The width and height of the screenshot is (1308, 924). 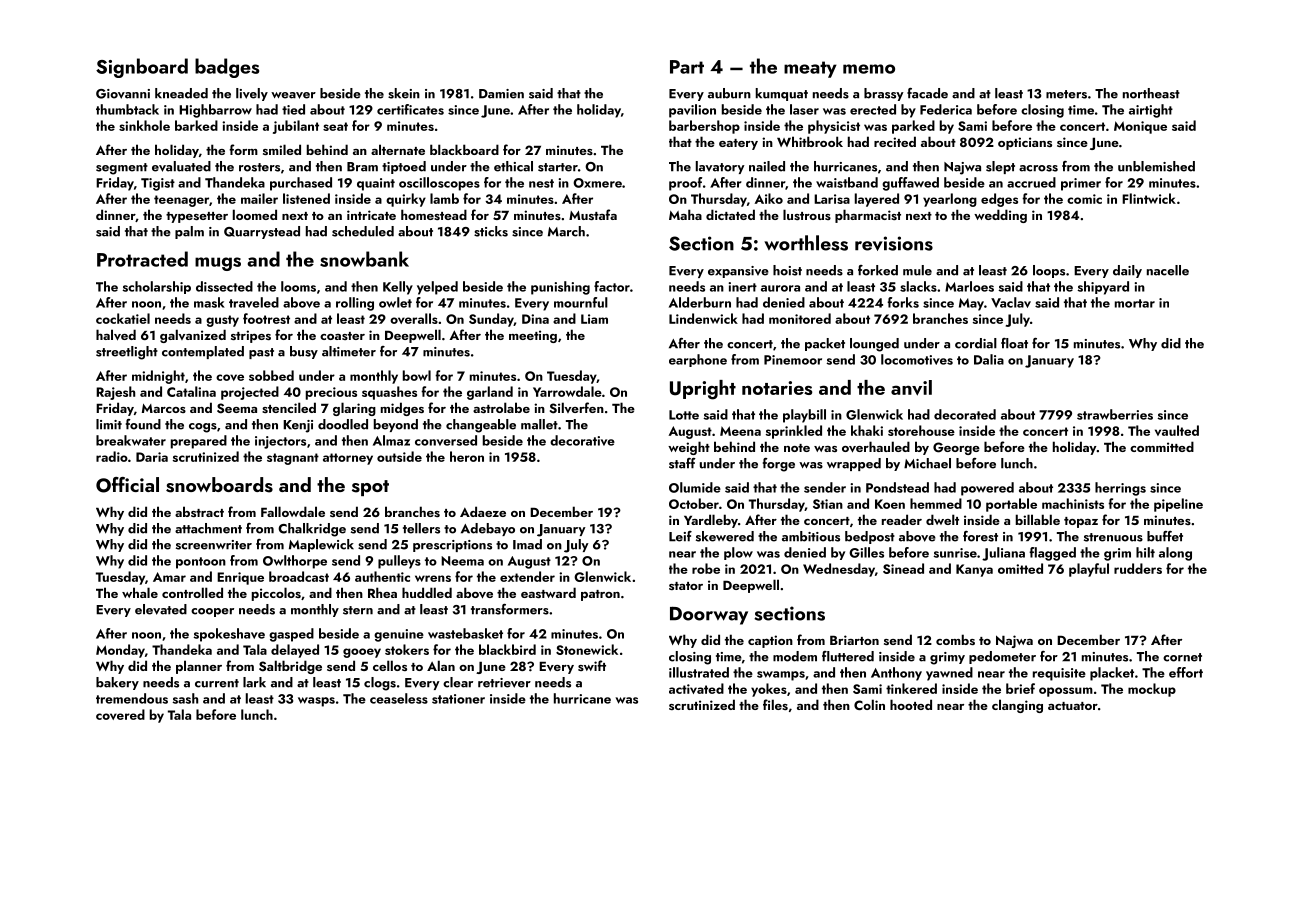 What do you see at coordinates (1151, 111) in the screenshot?
I see `airtight` at bounding box center [1151, 111].
